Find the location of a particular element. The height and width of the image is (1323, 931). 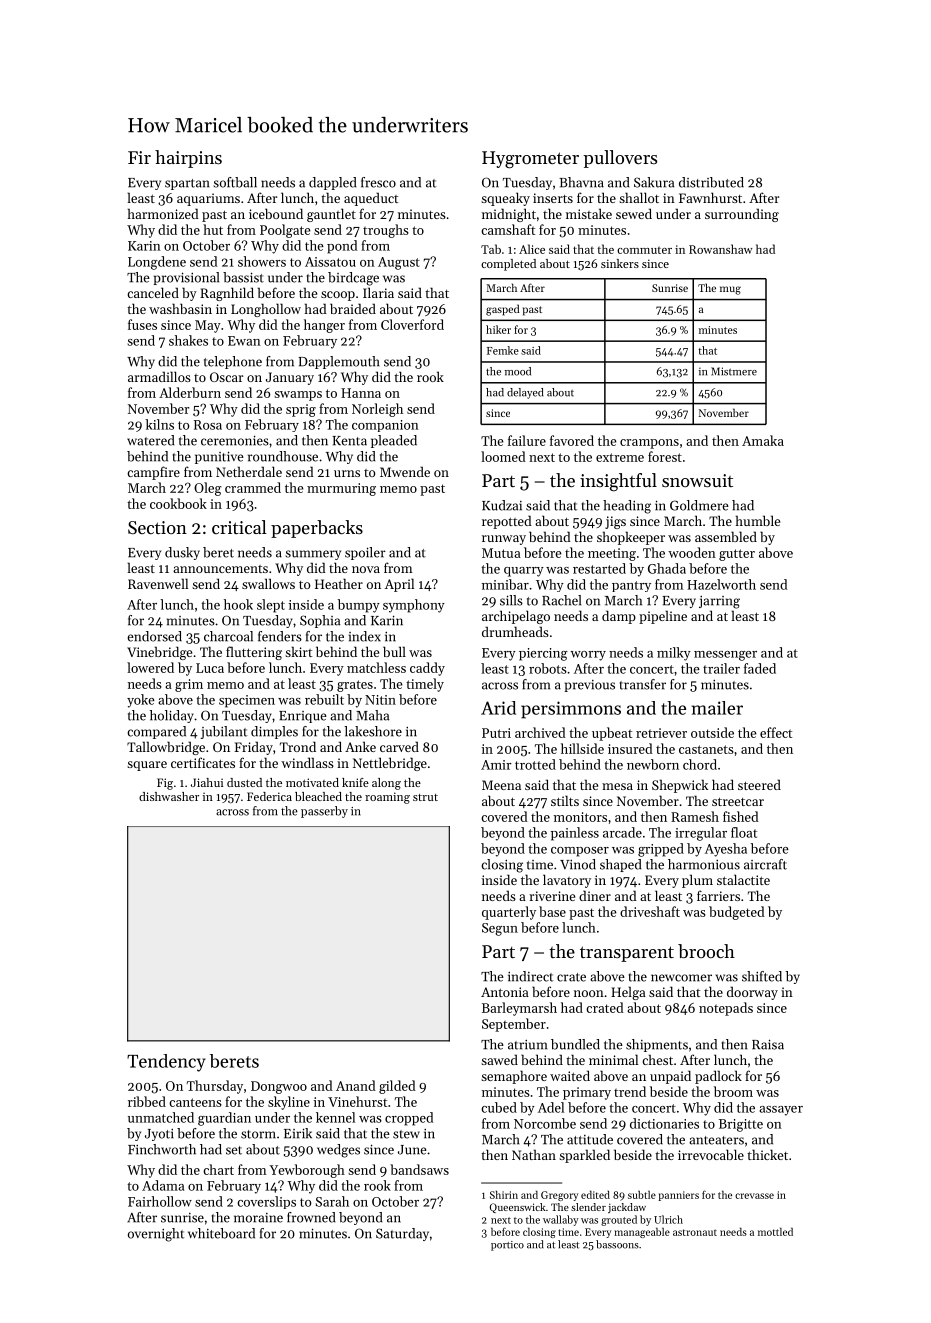

mailer is located at coordinates (717, 708).
